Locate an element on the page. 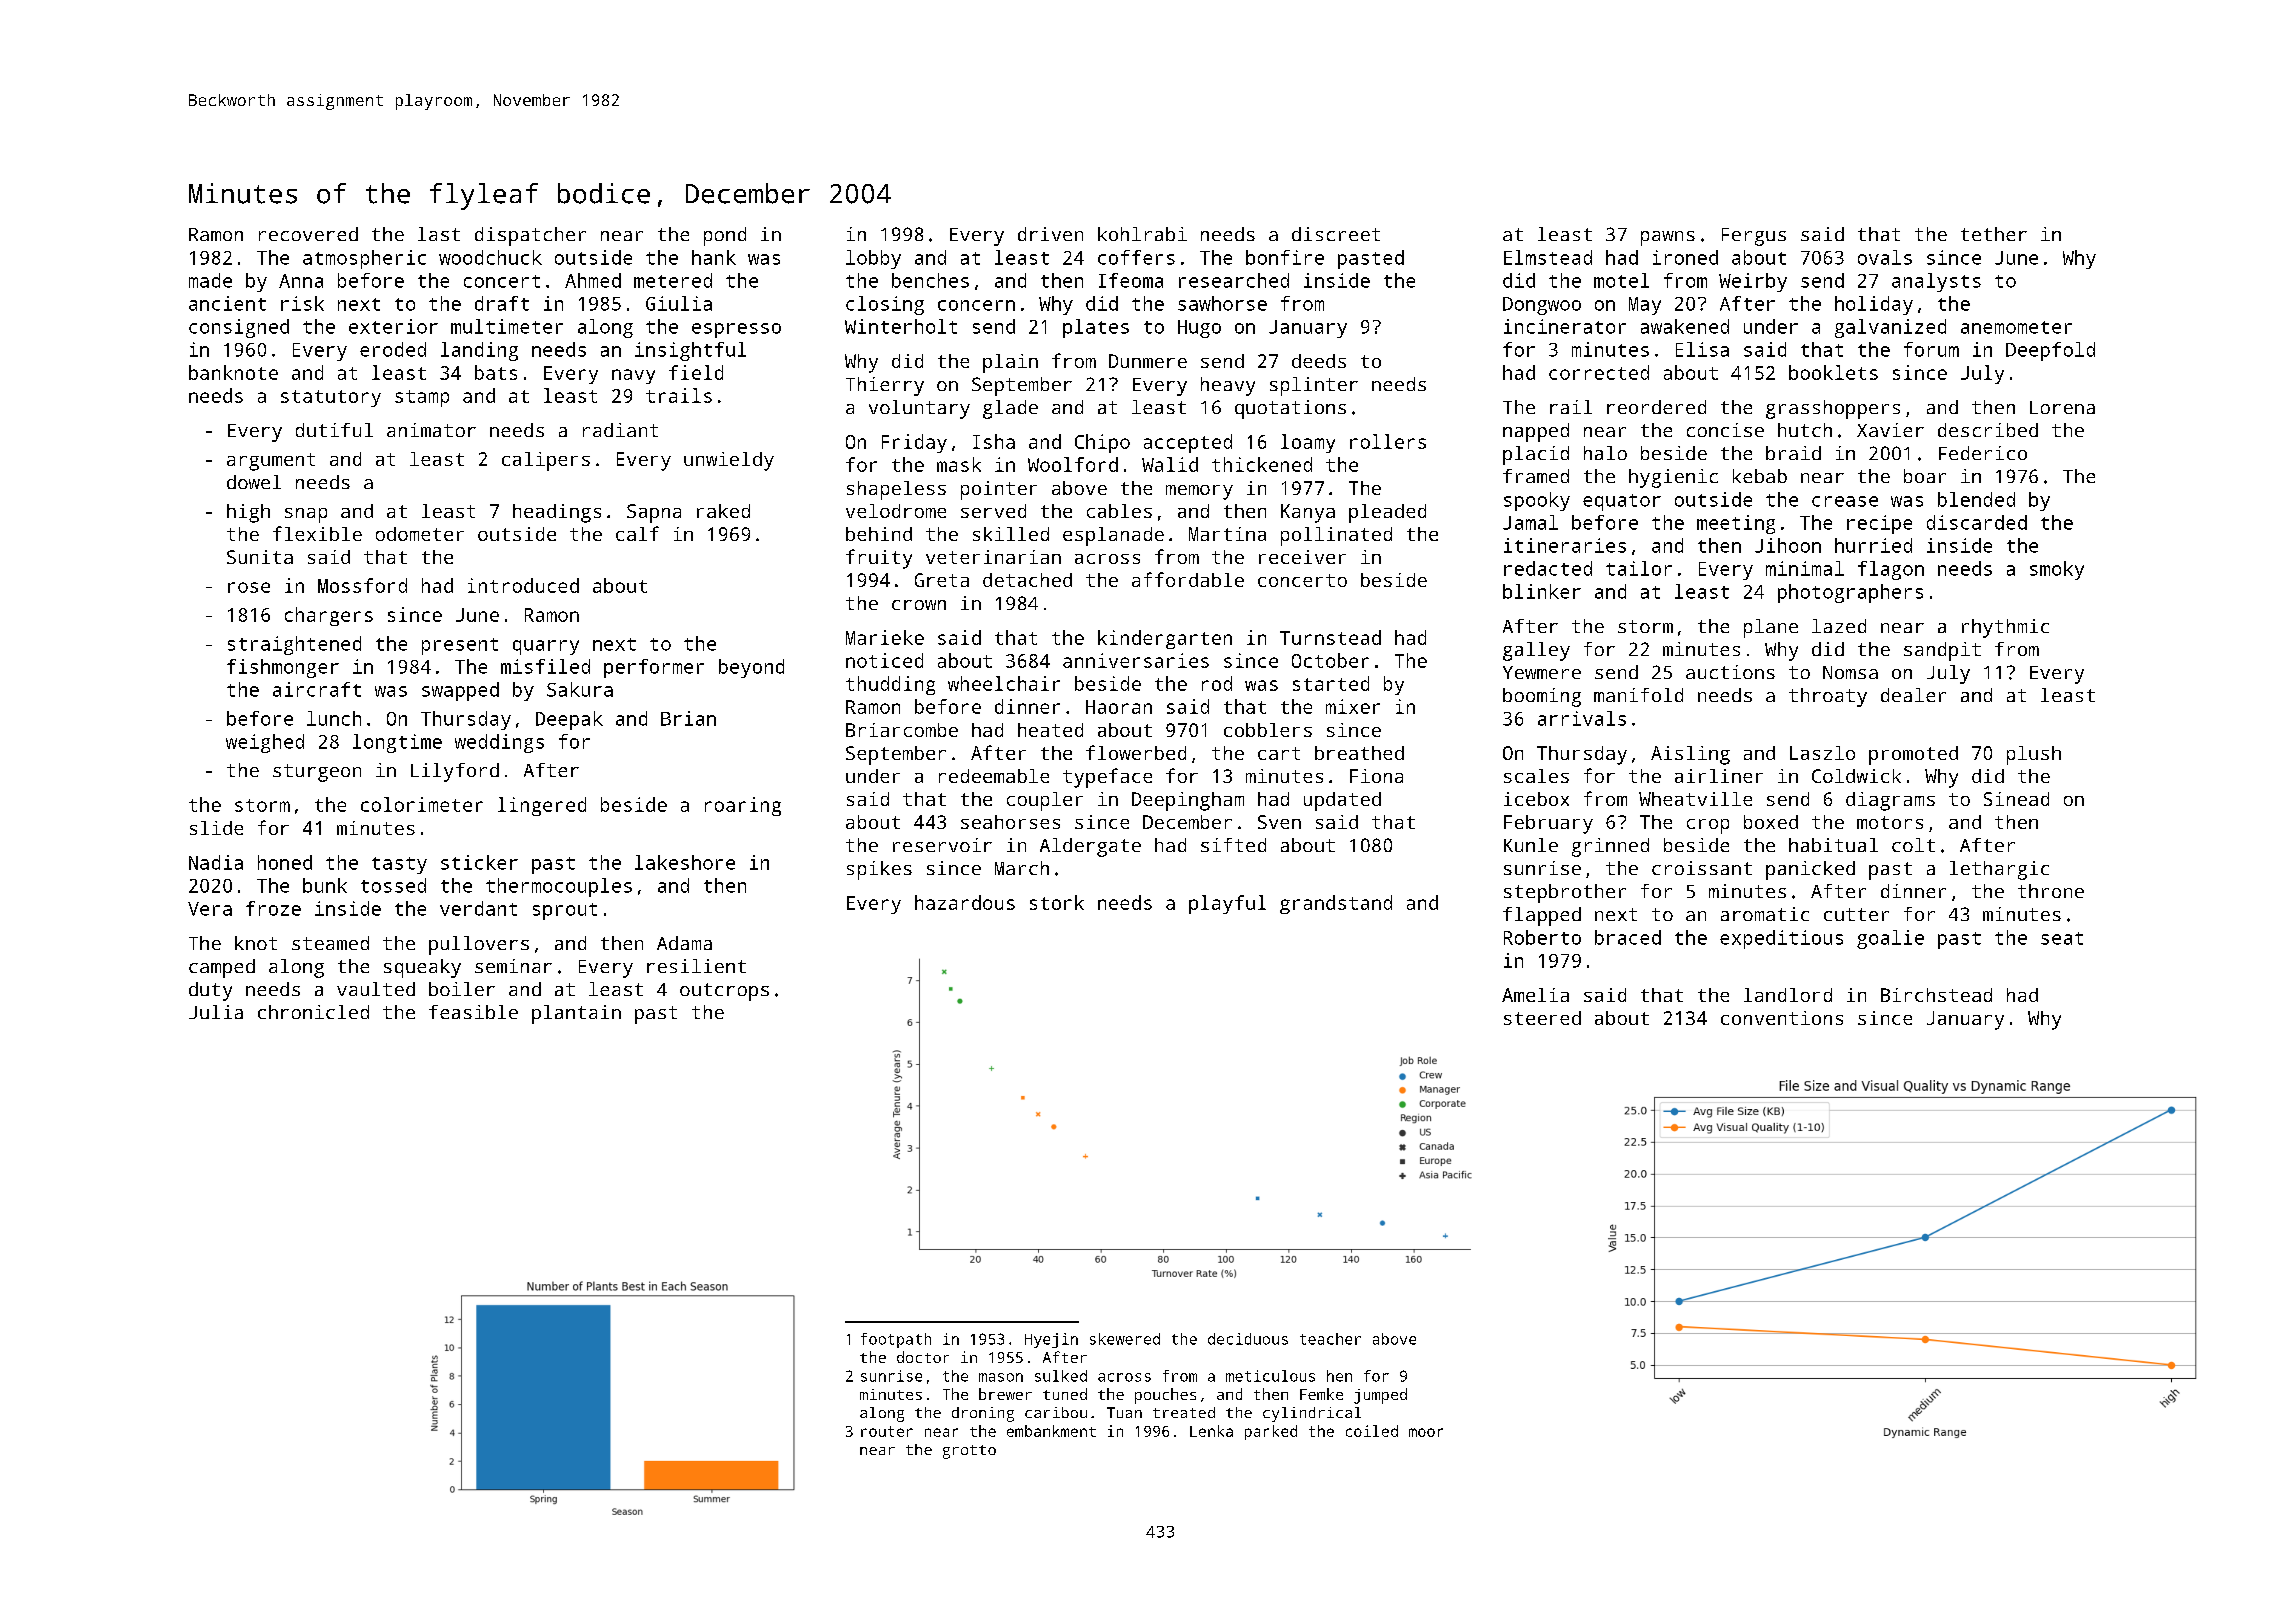 This document has height=1620, width=2292. Birchstead is located at coordinates (1936, 995).
